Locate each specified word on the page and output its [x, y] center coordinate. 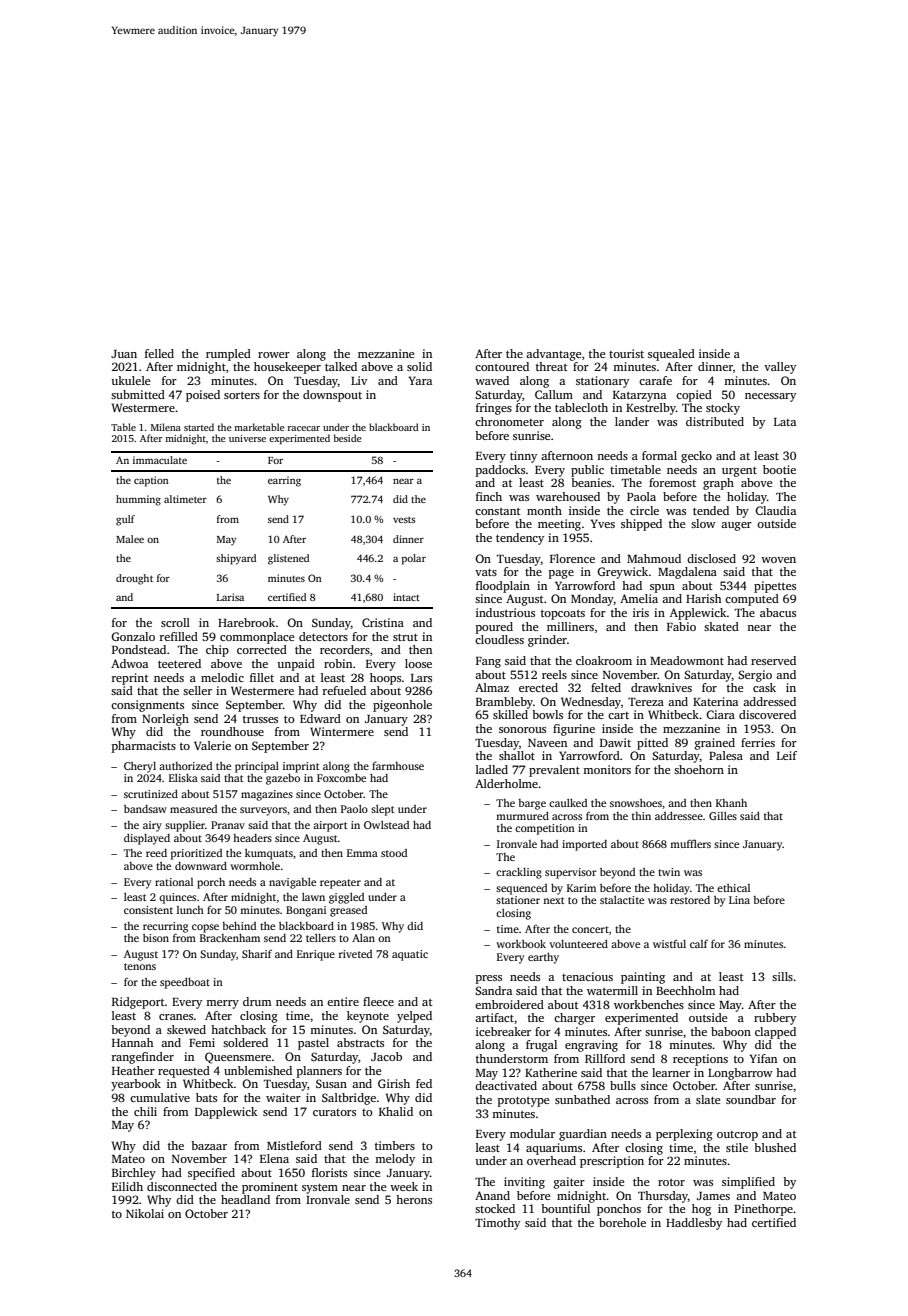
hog [701, 1210]
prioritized [196, 854]
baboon [731, 1031]
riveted [355, 954]
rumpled [228, 355]
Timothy [497, 1224]
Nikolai [145, 1213]
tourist [626, 353]
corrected [262, 649]
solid [419, 366]
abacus [778, 612]
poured [494, 628]
